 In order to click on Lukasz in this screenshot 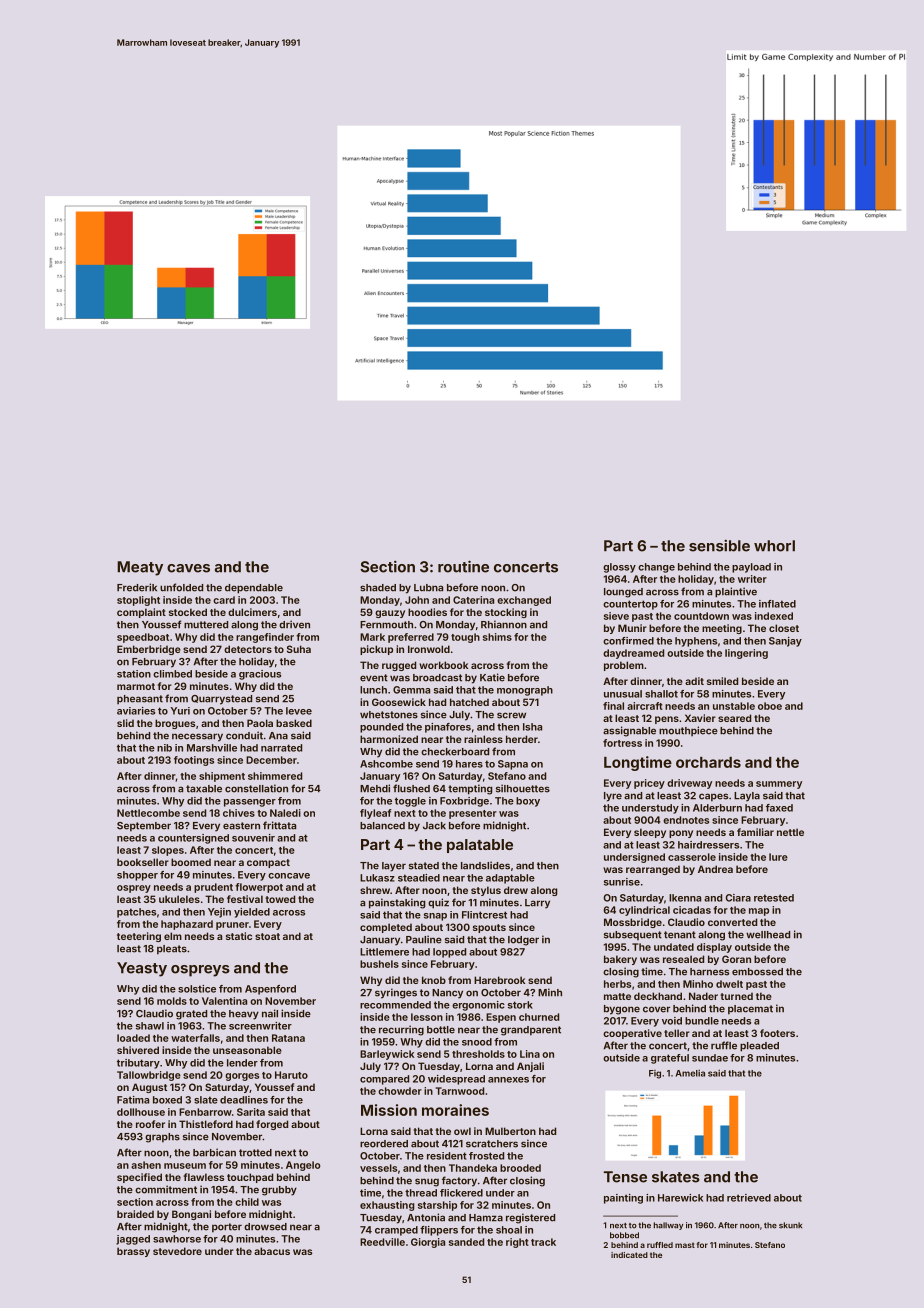, I will do `click(377, 878)`.
